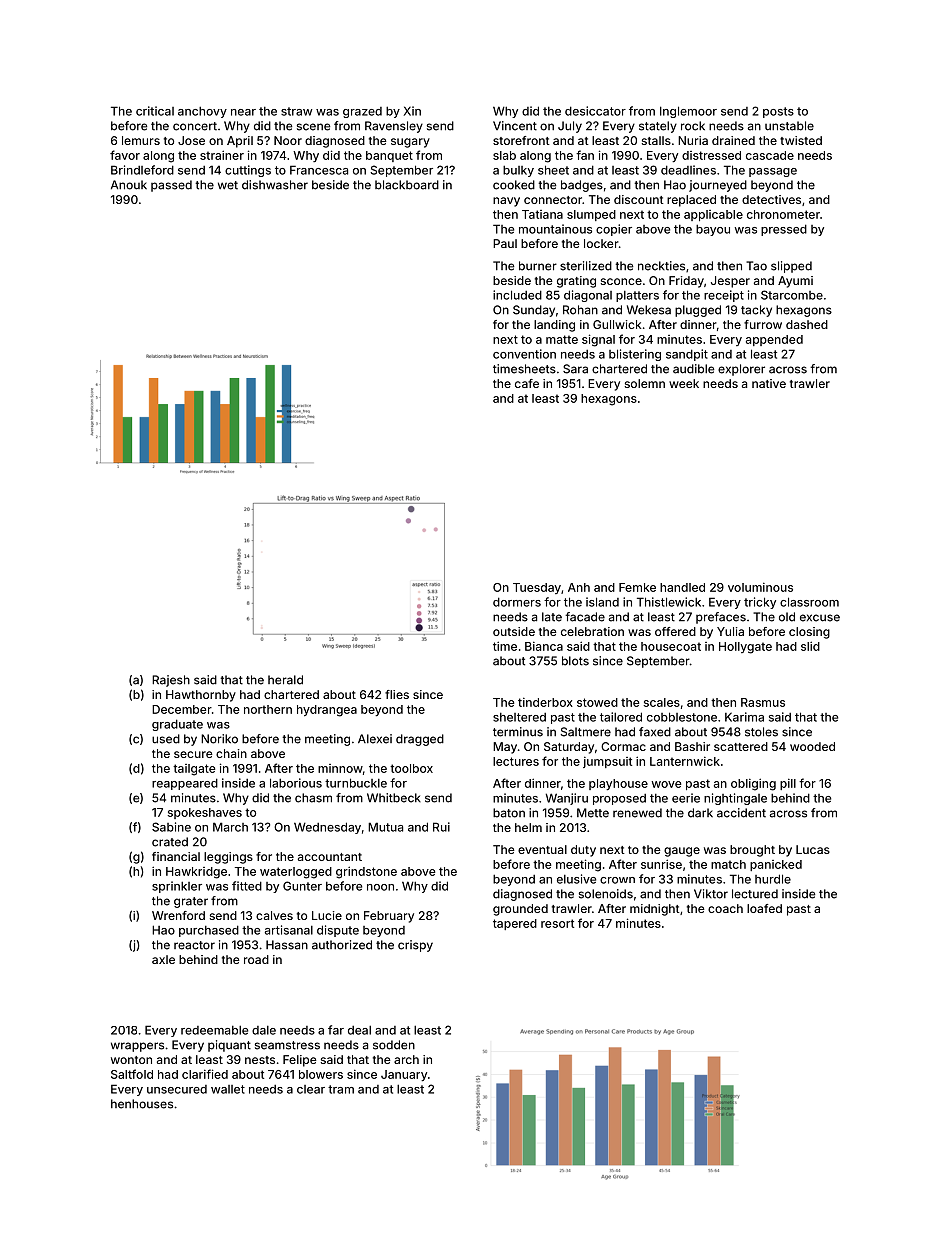 The width and height of the document is (952, 1233). I want to click on Viktor, so click(711, 894).
